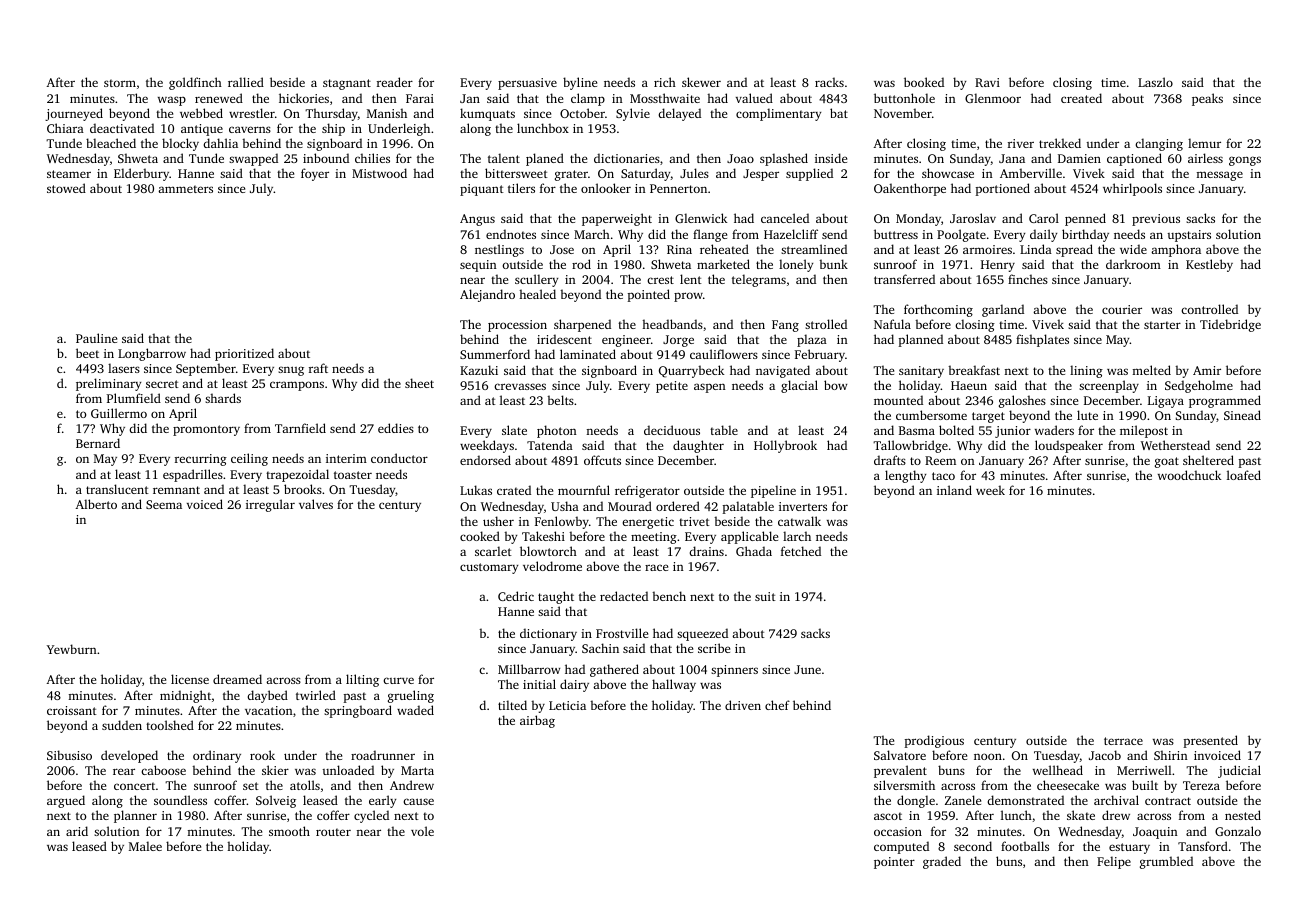  Describe the element at coordinates (669, 596) in the image. I see `bench` at that location.
